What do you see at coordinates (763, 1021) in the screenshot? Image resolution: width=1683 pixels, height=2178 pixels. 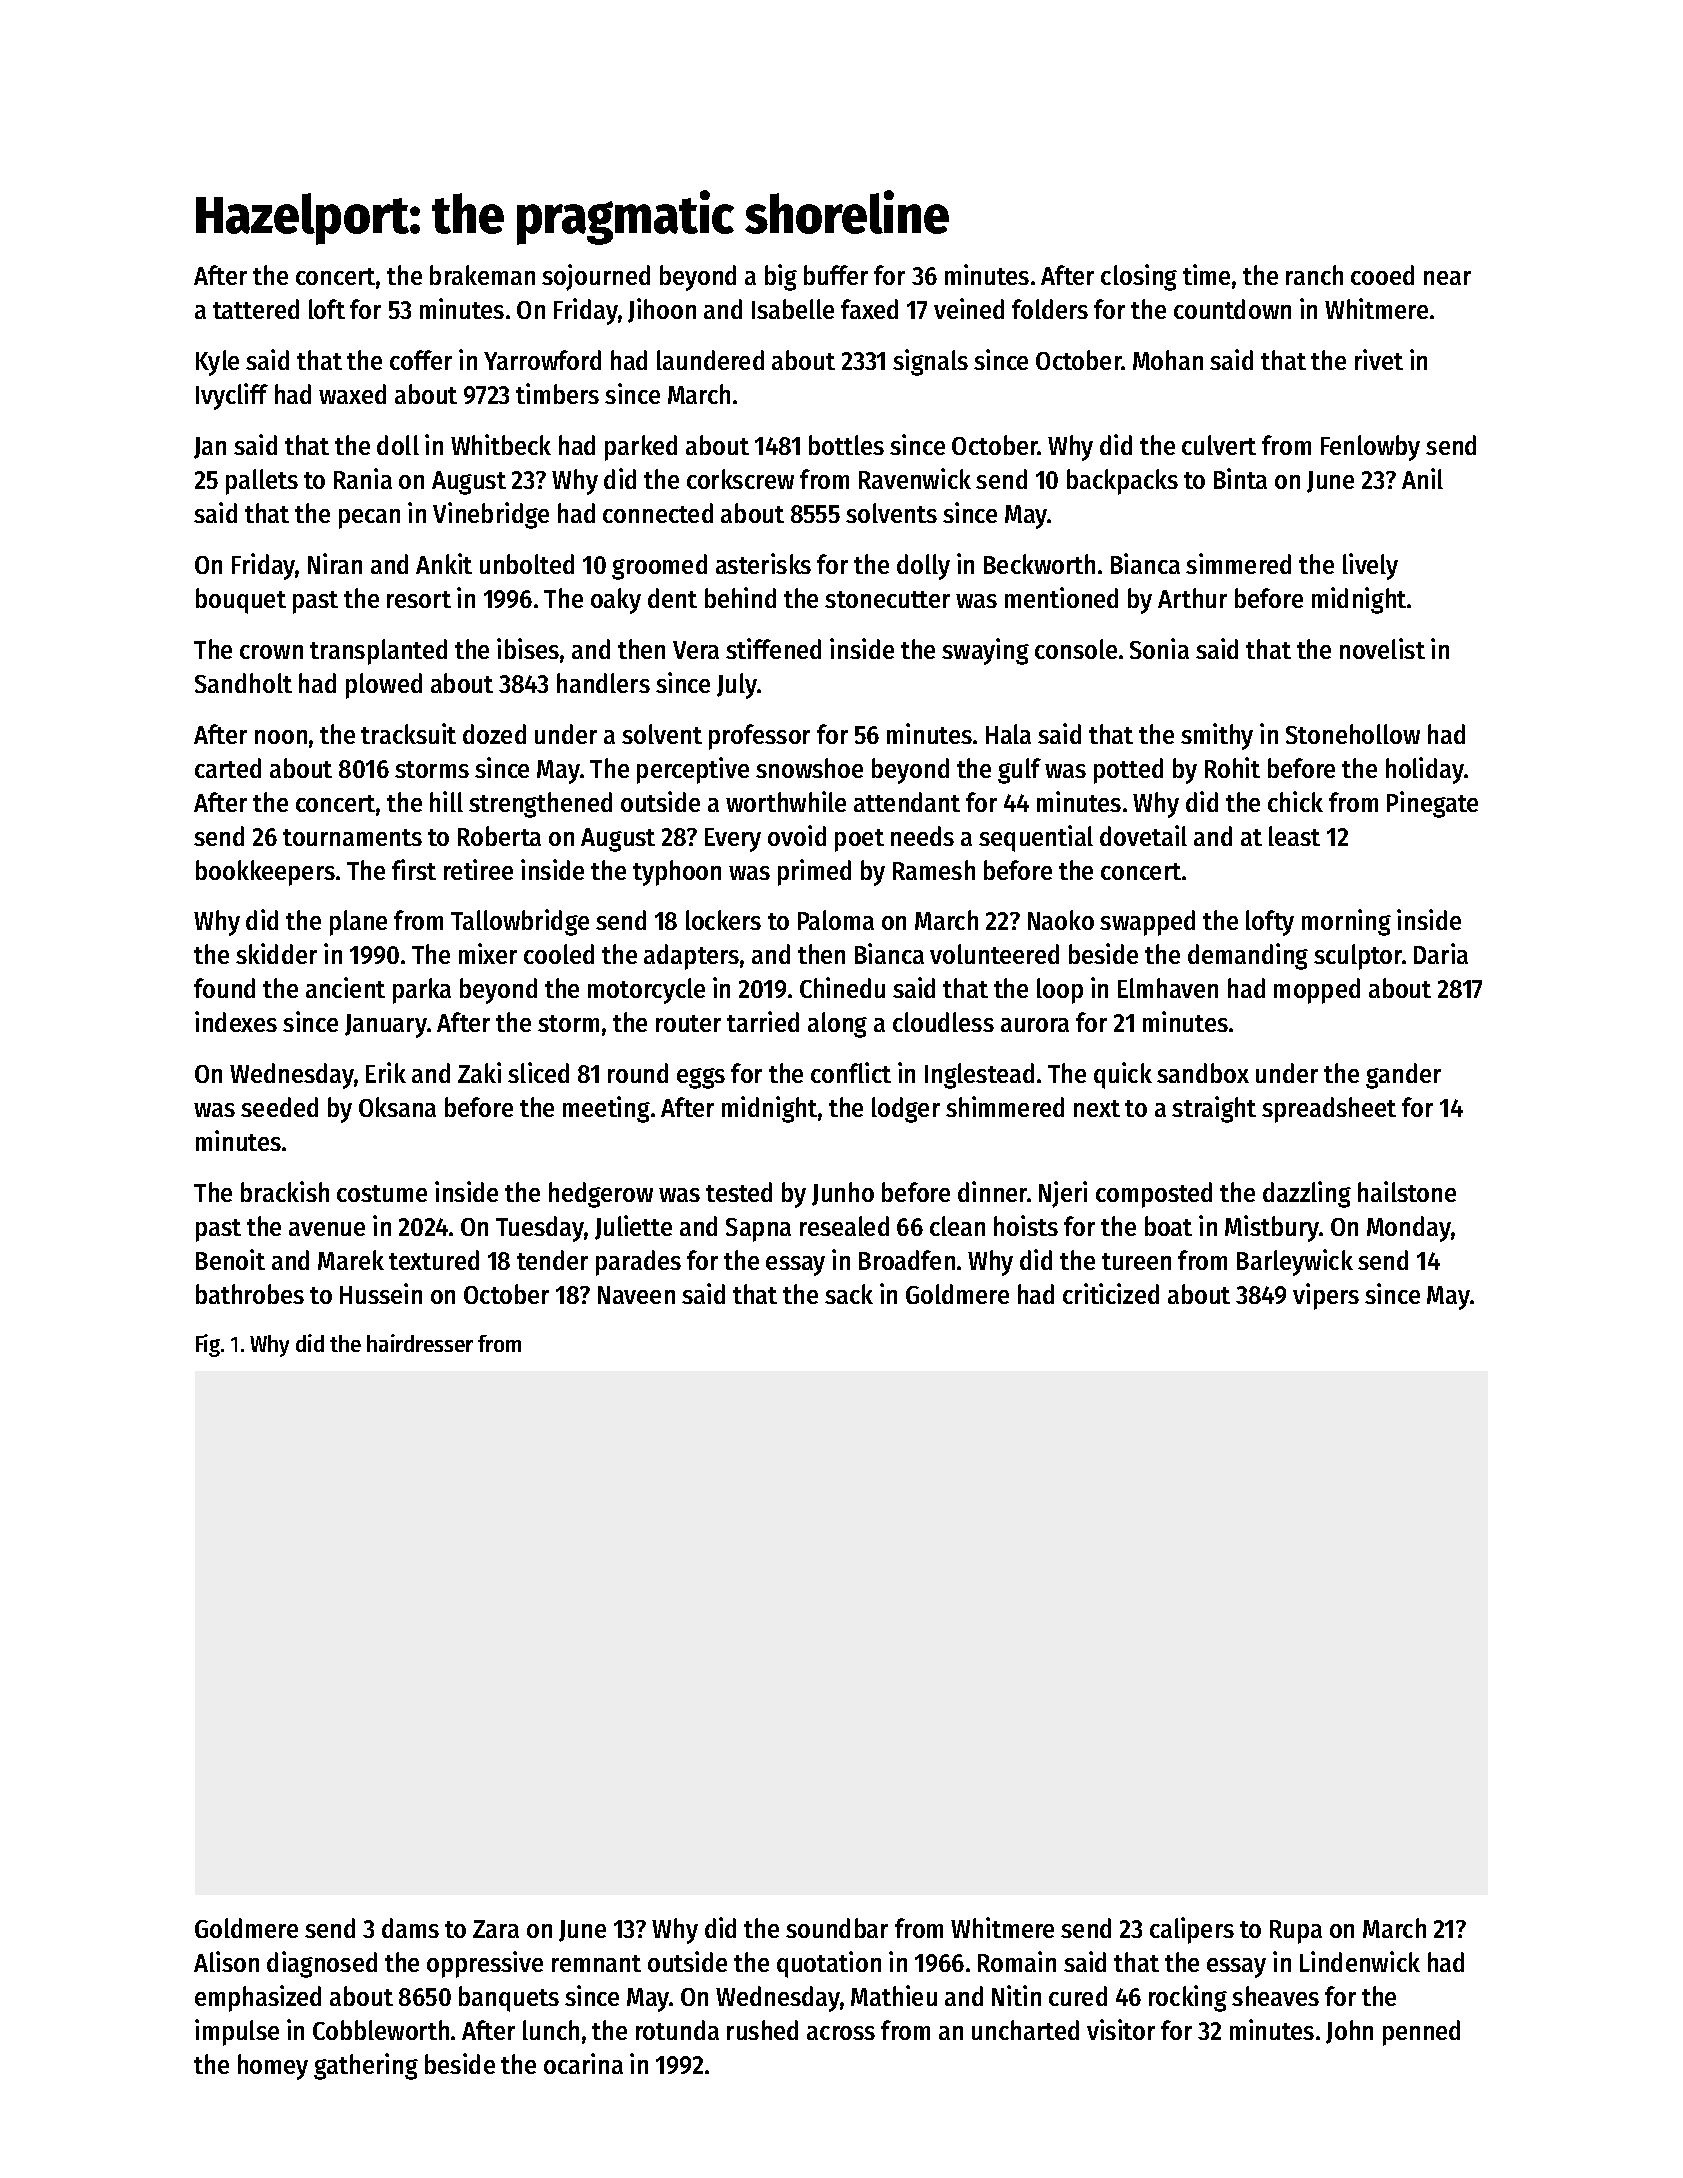 I see `tarried` at bounding box center [763, 1021].
